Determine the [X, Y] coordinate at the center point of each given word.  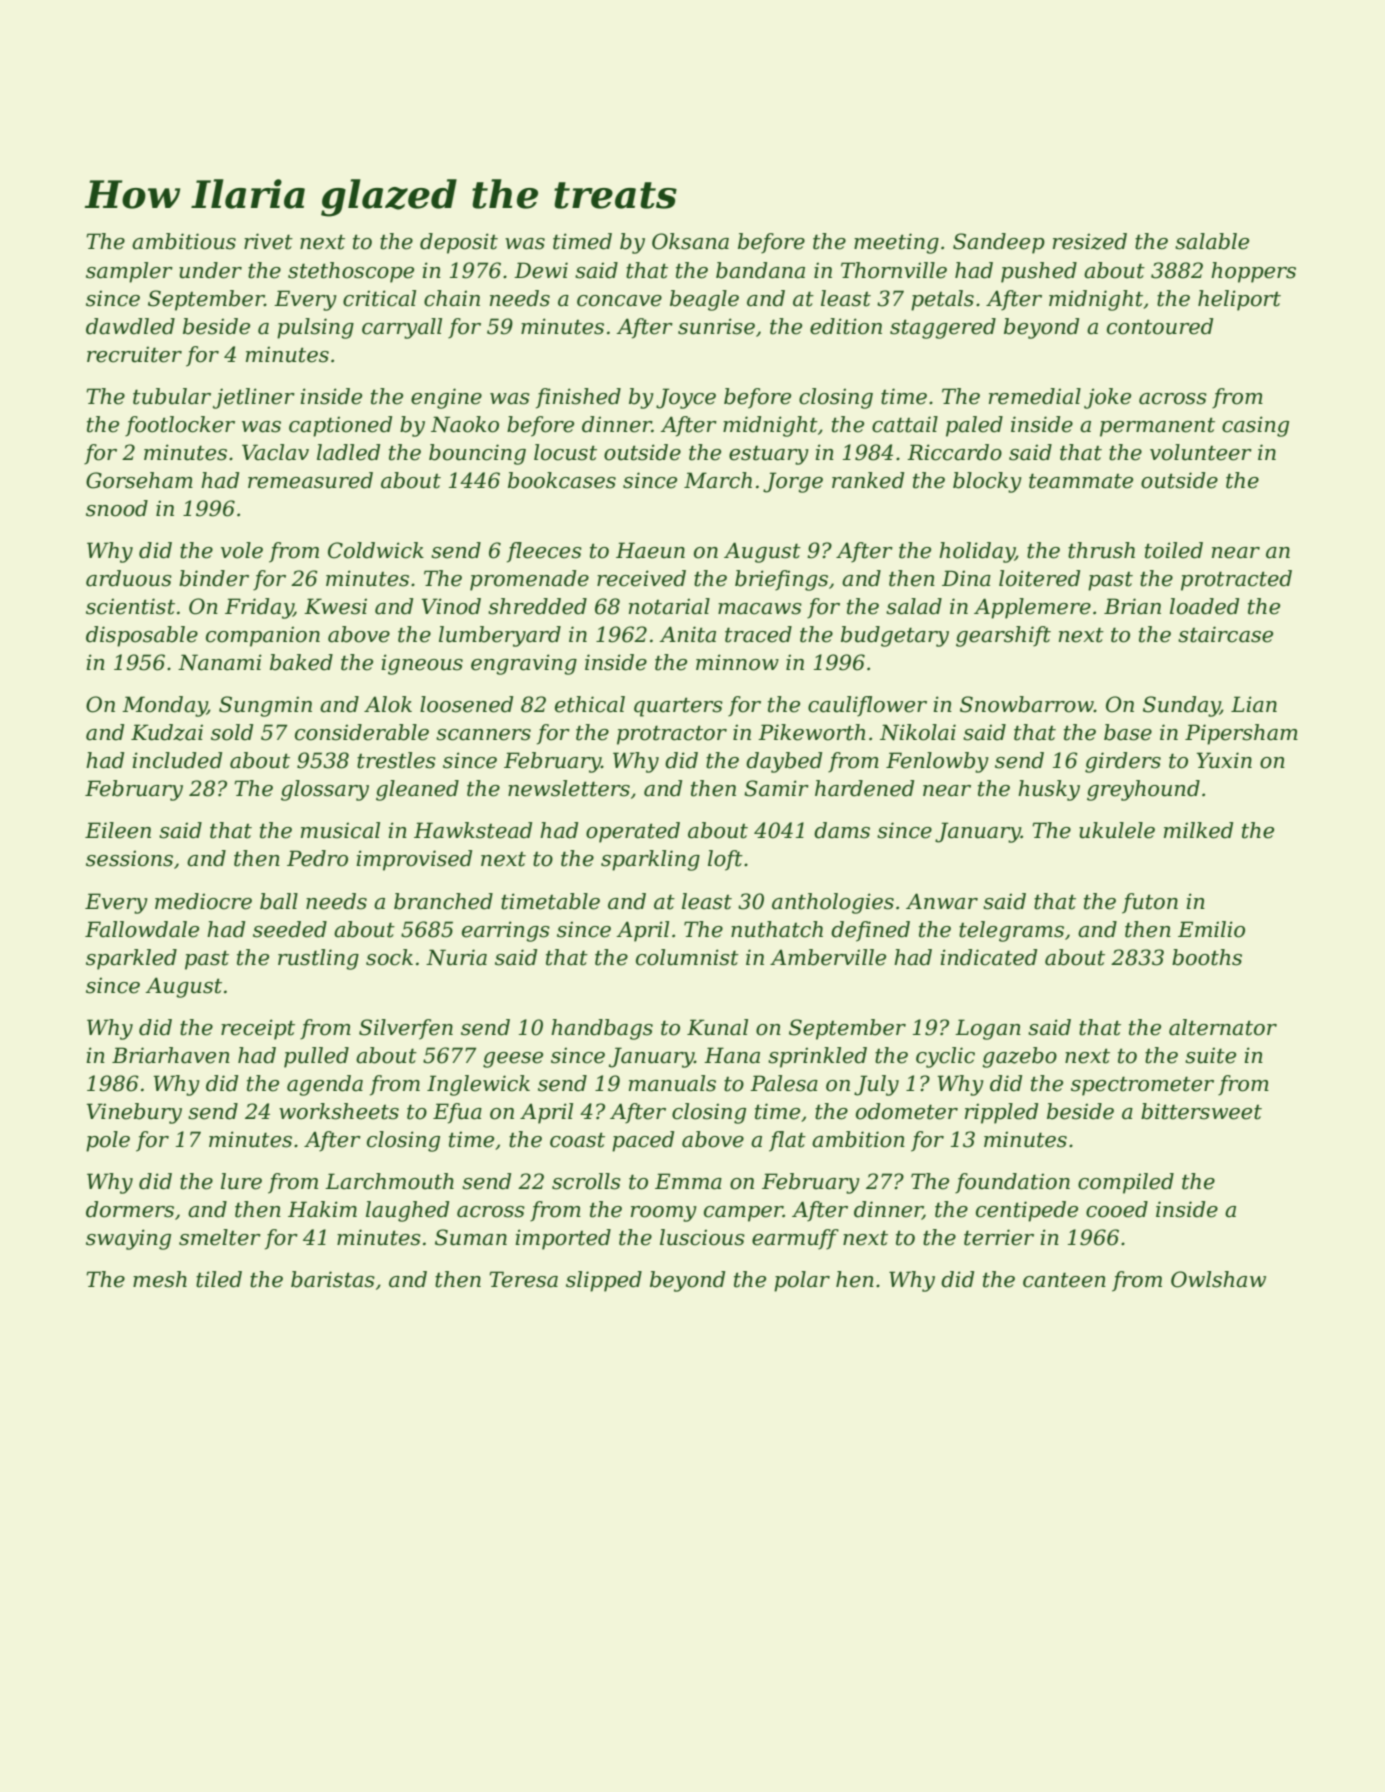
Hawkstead [473, 830]
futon [1150, 903]
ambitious [184, 241]
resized [1090, 241]
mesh [160, 1279]
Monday [164, 706]
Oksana [690, 241]
